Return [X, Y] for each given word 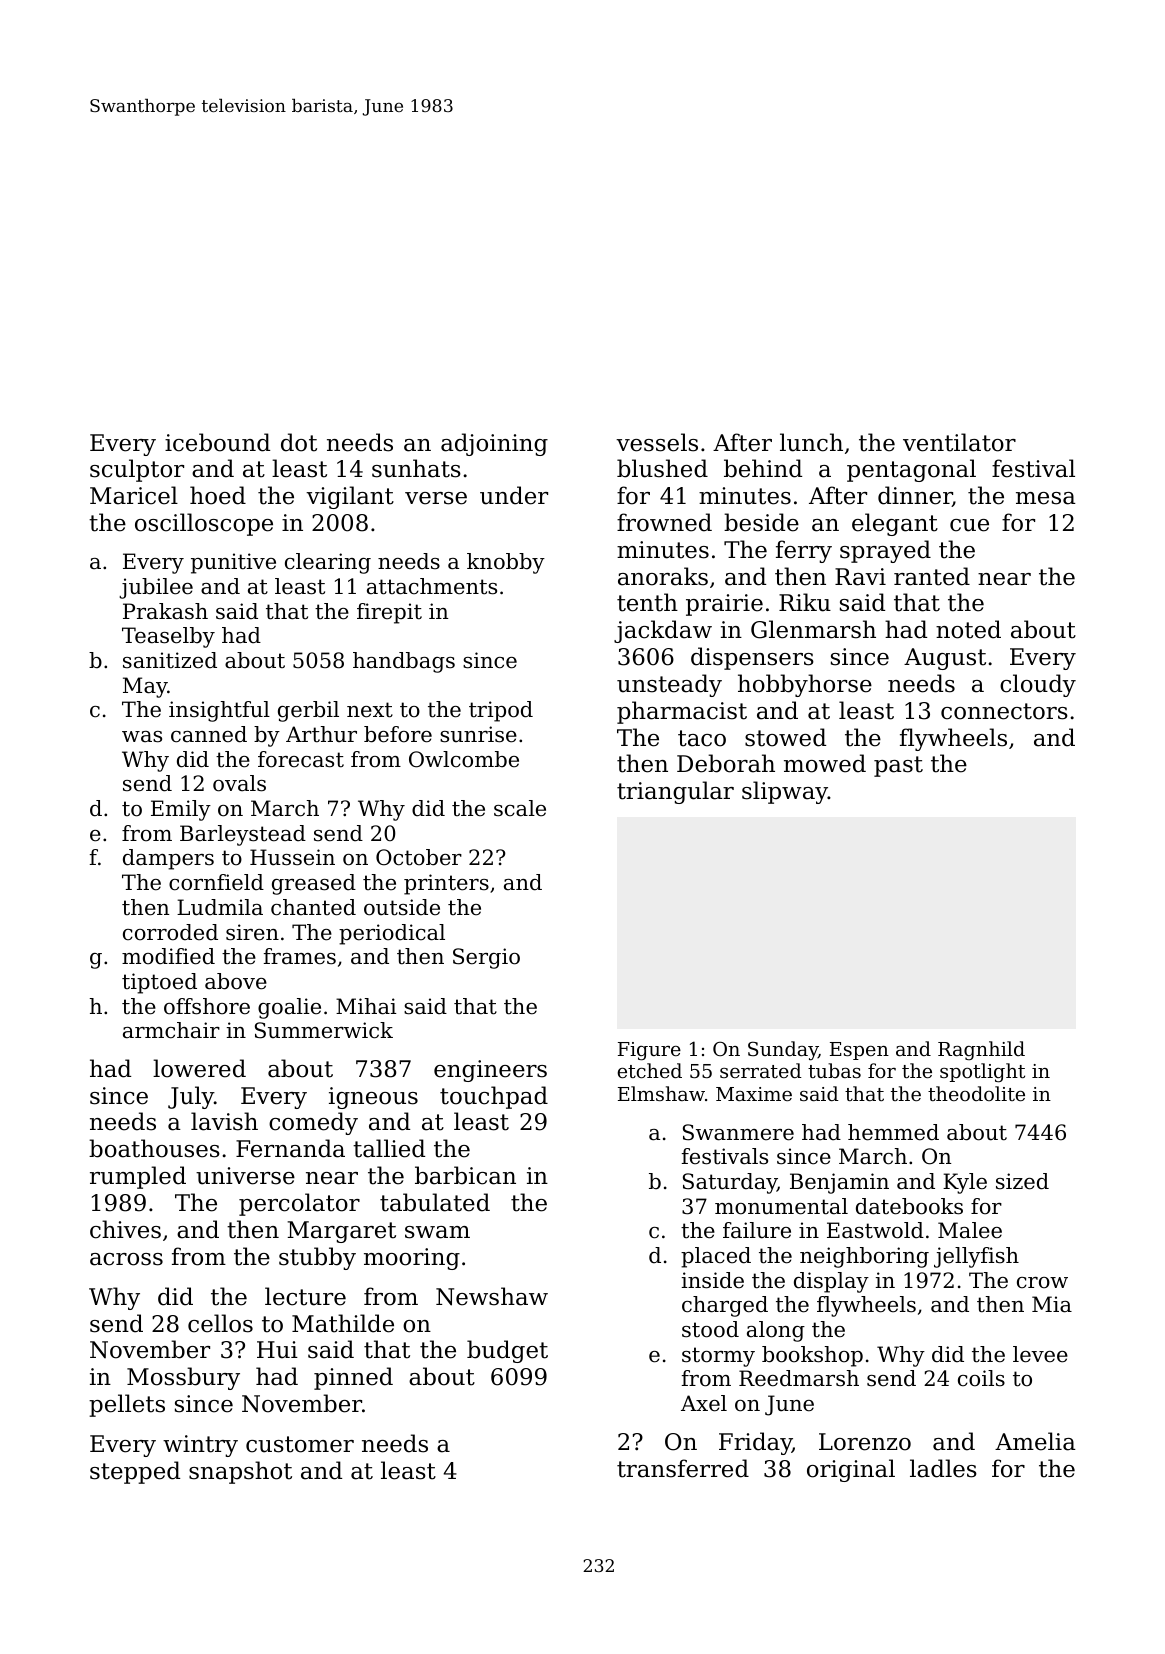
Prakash [165, 611]
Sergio [486, 958]
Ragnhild [981, 1051]
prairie [724, 605]
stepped [135, 1472]
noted [968, 629]
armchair [171, 1030]
